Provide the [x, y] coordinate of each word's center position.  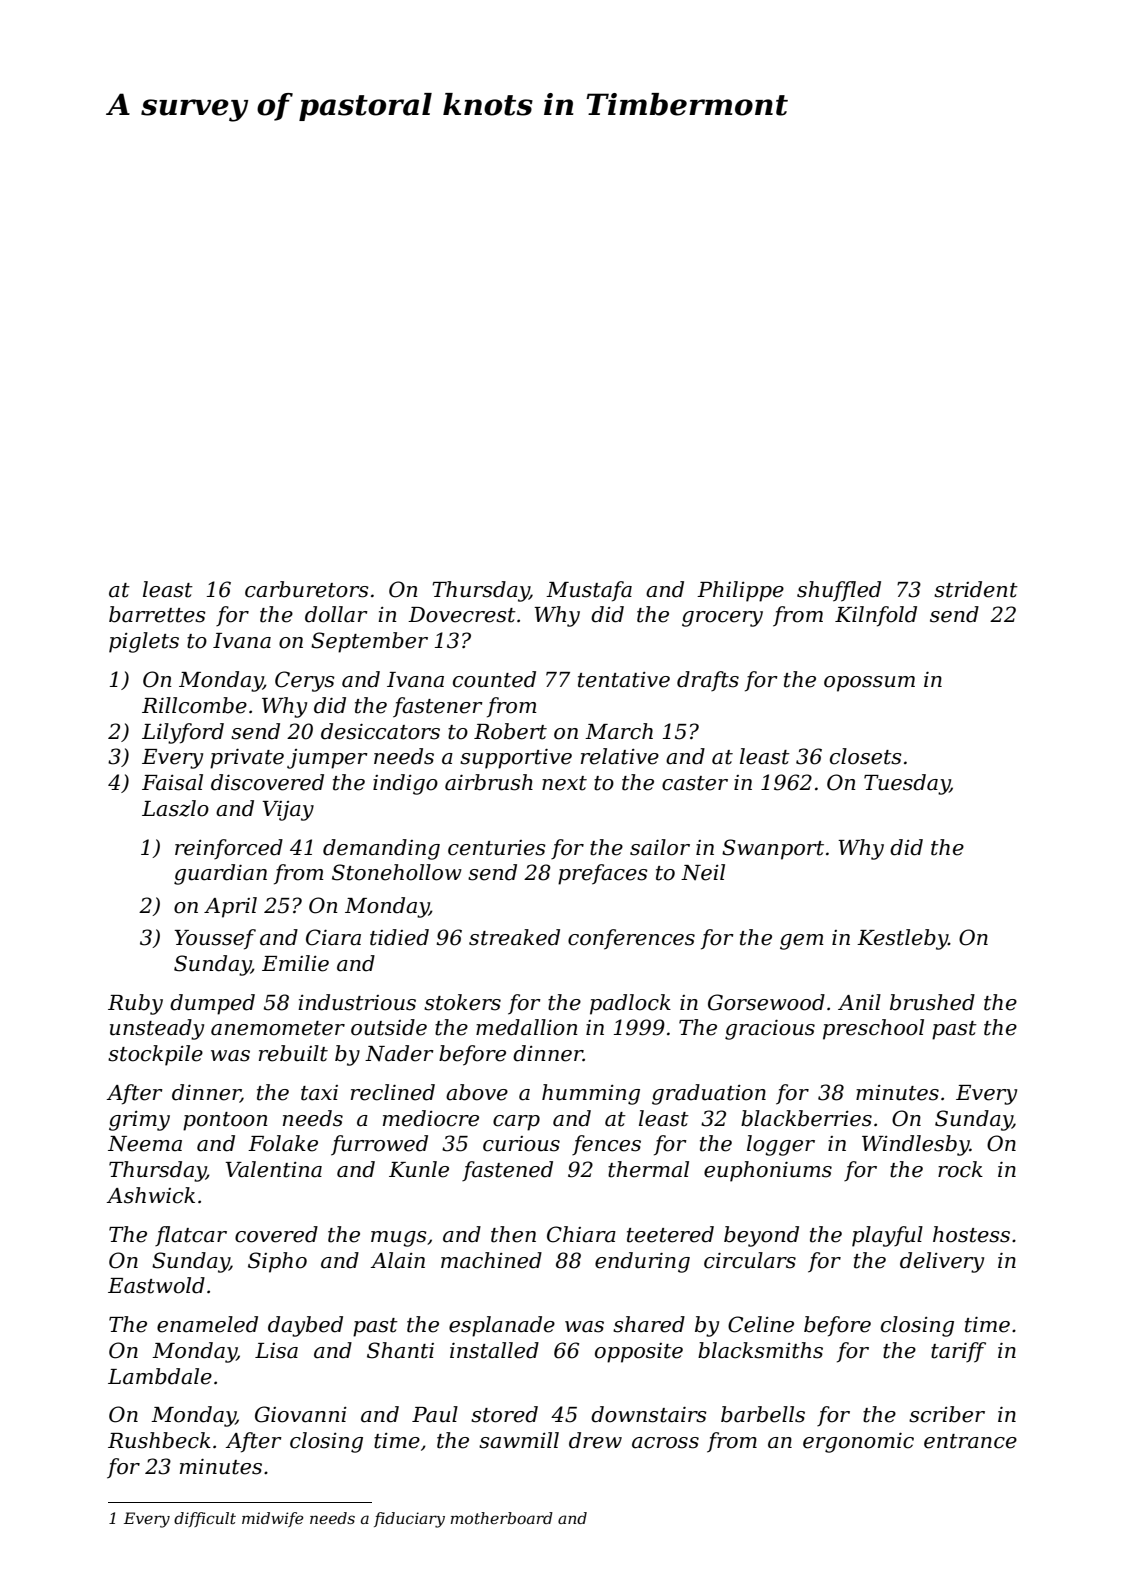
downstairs [649, 1414]
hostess [971, 1234]
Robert [510, 731]
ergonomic [858, 1443]
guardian [220, 874]
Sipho [277, 1262]
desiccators [380, 731]
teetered [670, 1234]
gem [802, 942]
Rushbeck [159, 1440]
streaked [514, 937]
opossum [869, 684]
